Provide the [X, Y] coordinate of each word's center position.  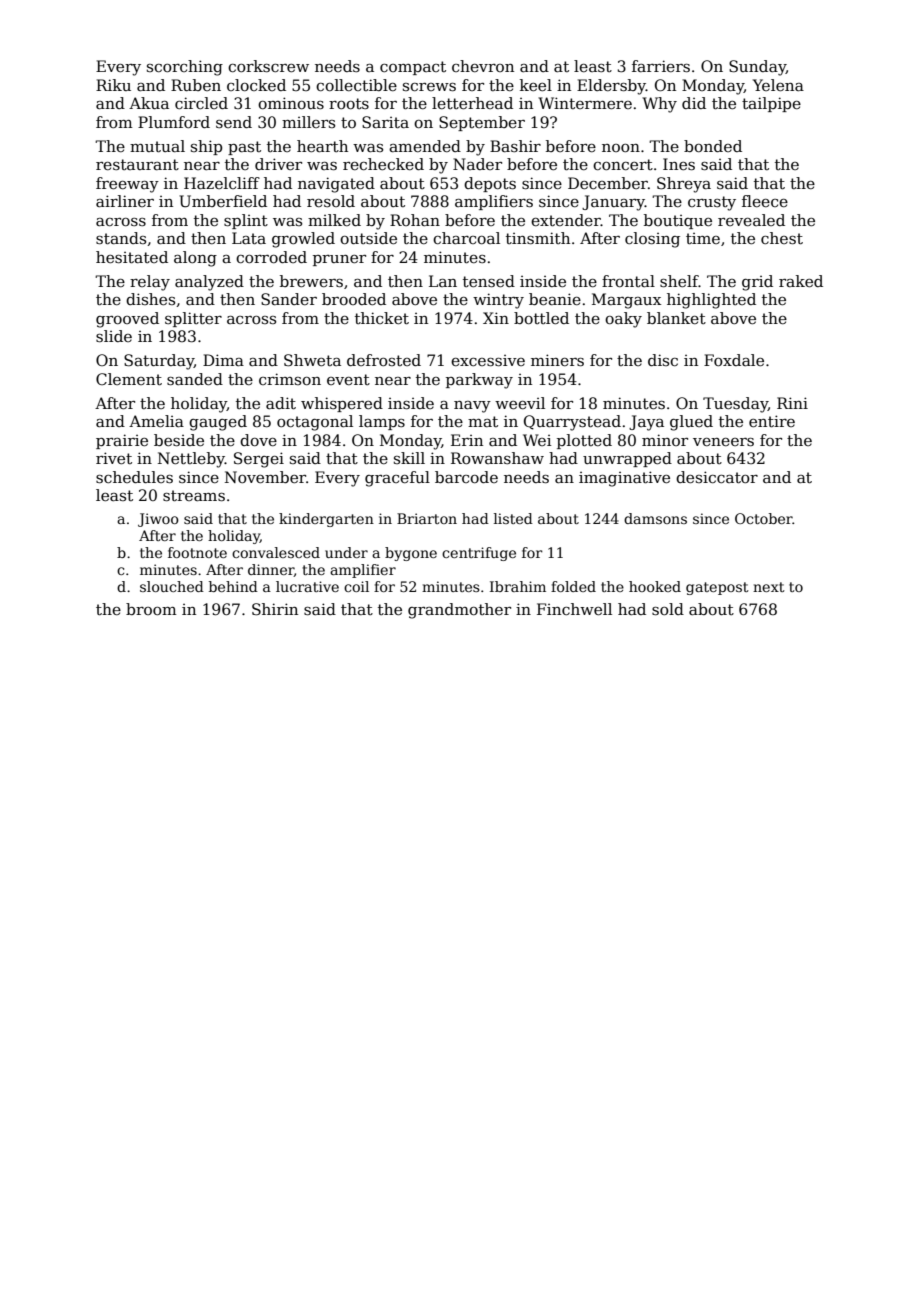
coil [356, 586]
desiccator [717, 477]
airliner [125, 201]
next [768, 587]
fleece [765, 201]
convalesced [276, 552]
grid [757, 283]
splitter [193, 319]
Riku [113, 85]
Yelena [778, 85]
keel [536, 85]
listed [513, 518]
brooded [354, 299]
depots [490, 184]
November [265, 477]
